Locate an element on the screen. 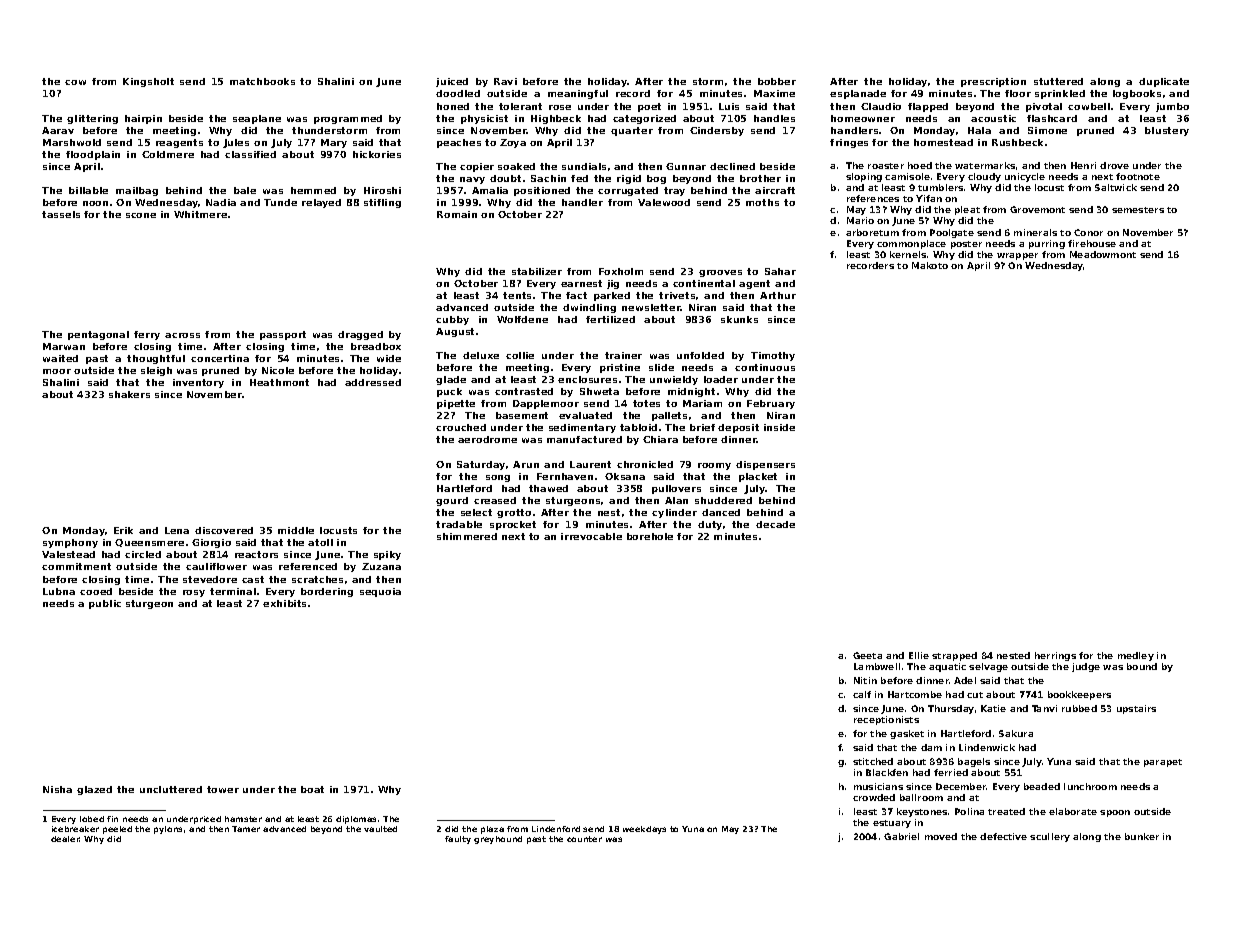 This screenshot has width=1233, height=952. pentagonal is located at coordinates (98, 335).
